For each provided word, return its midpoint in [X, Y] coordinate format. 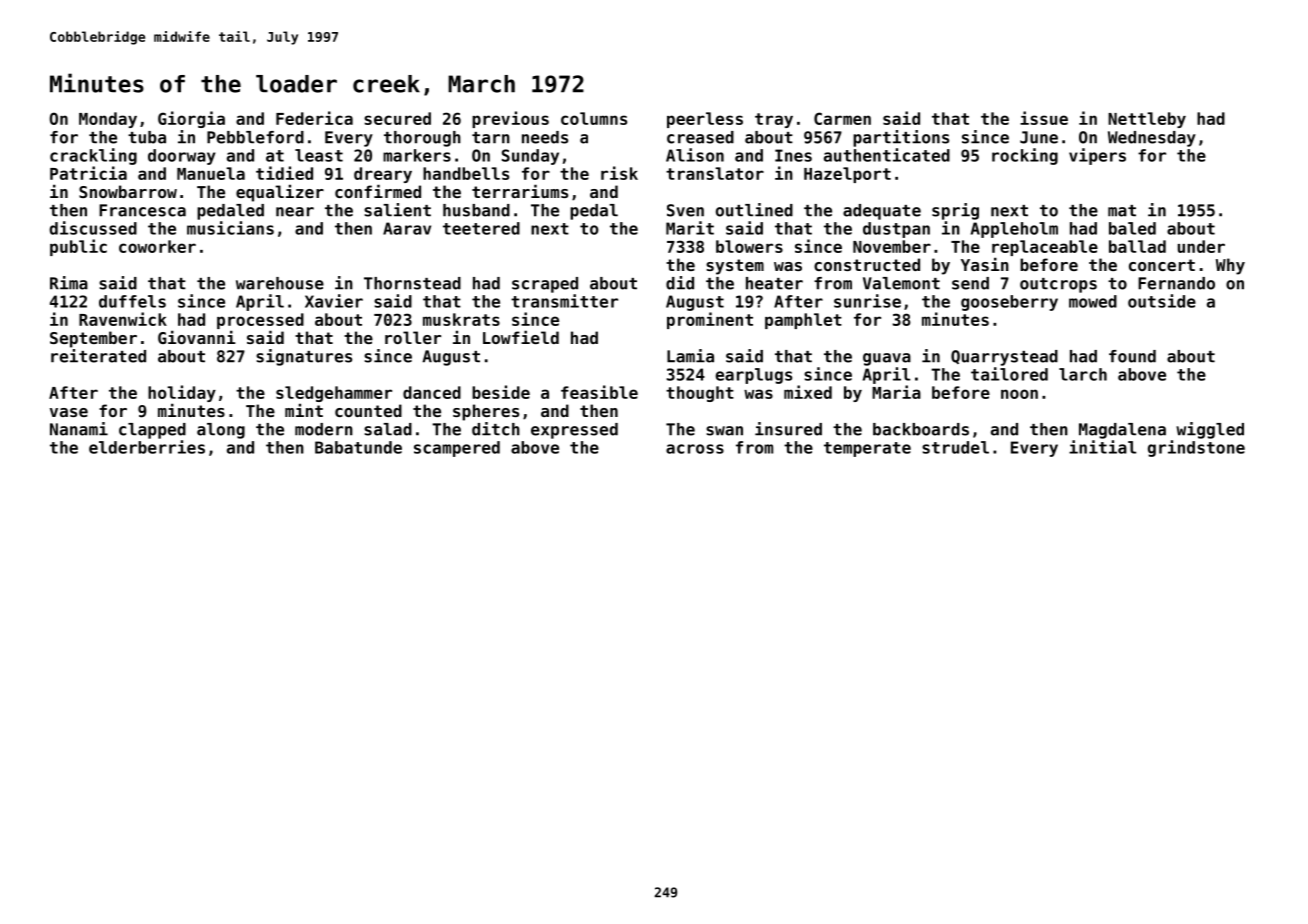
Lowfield [521, 337]
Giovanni [197, 337]
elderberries [147, 447]
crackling [93, 156]
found [1132, 356]
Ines [793, 155]
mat [1122, 211]
